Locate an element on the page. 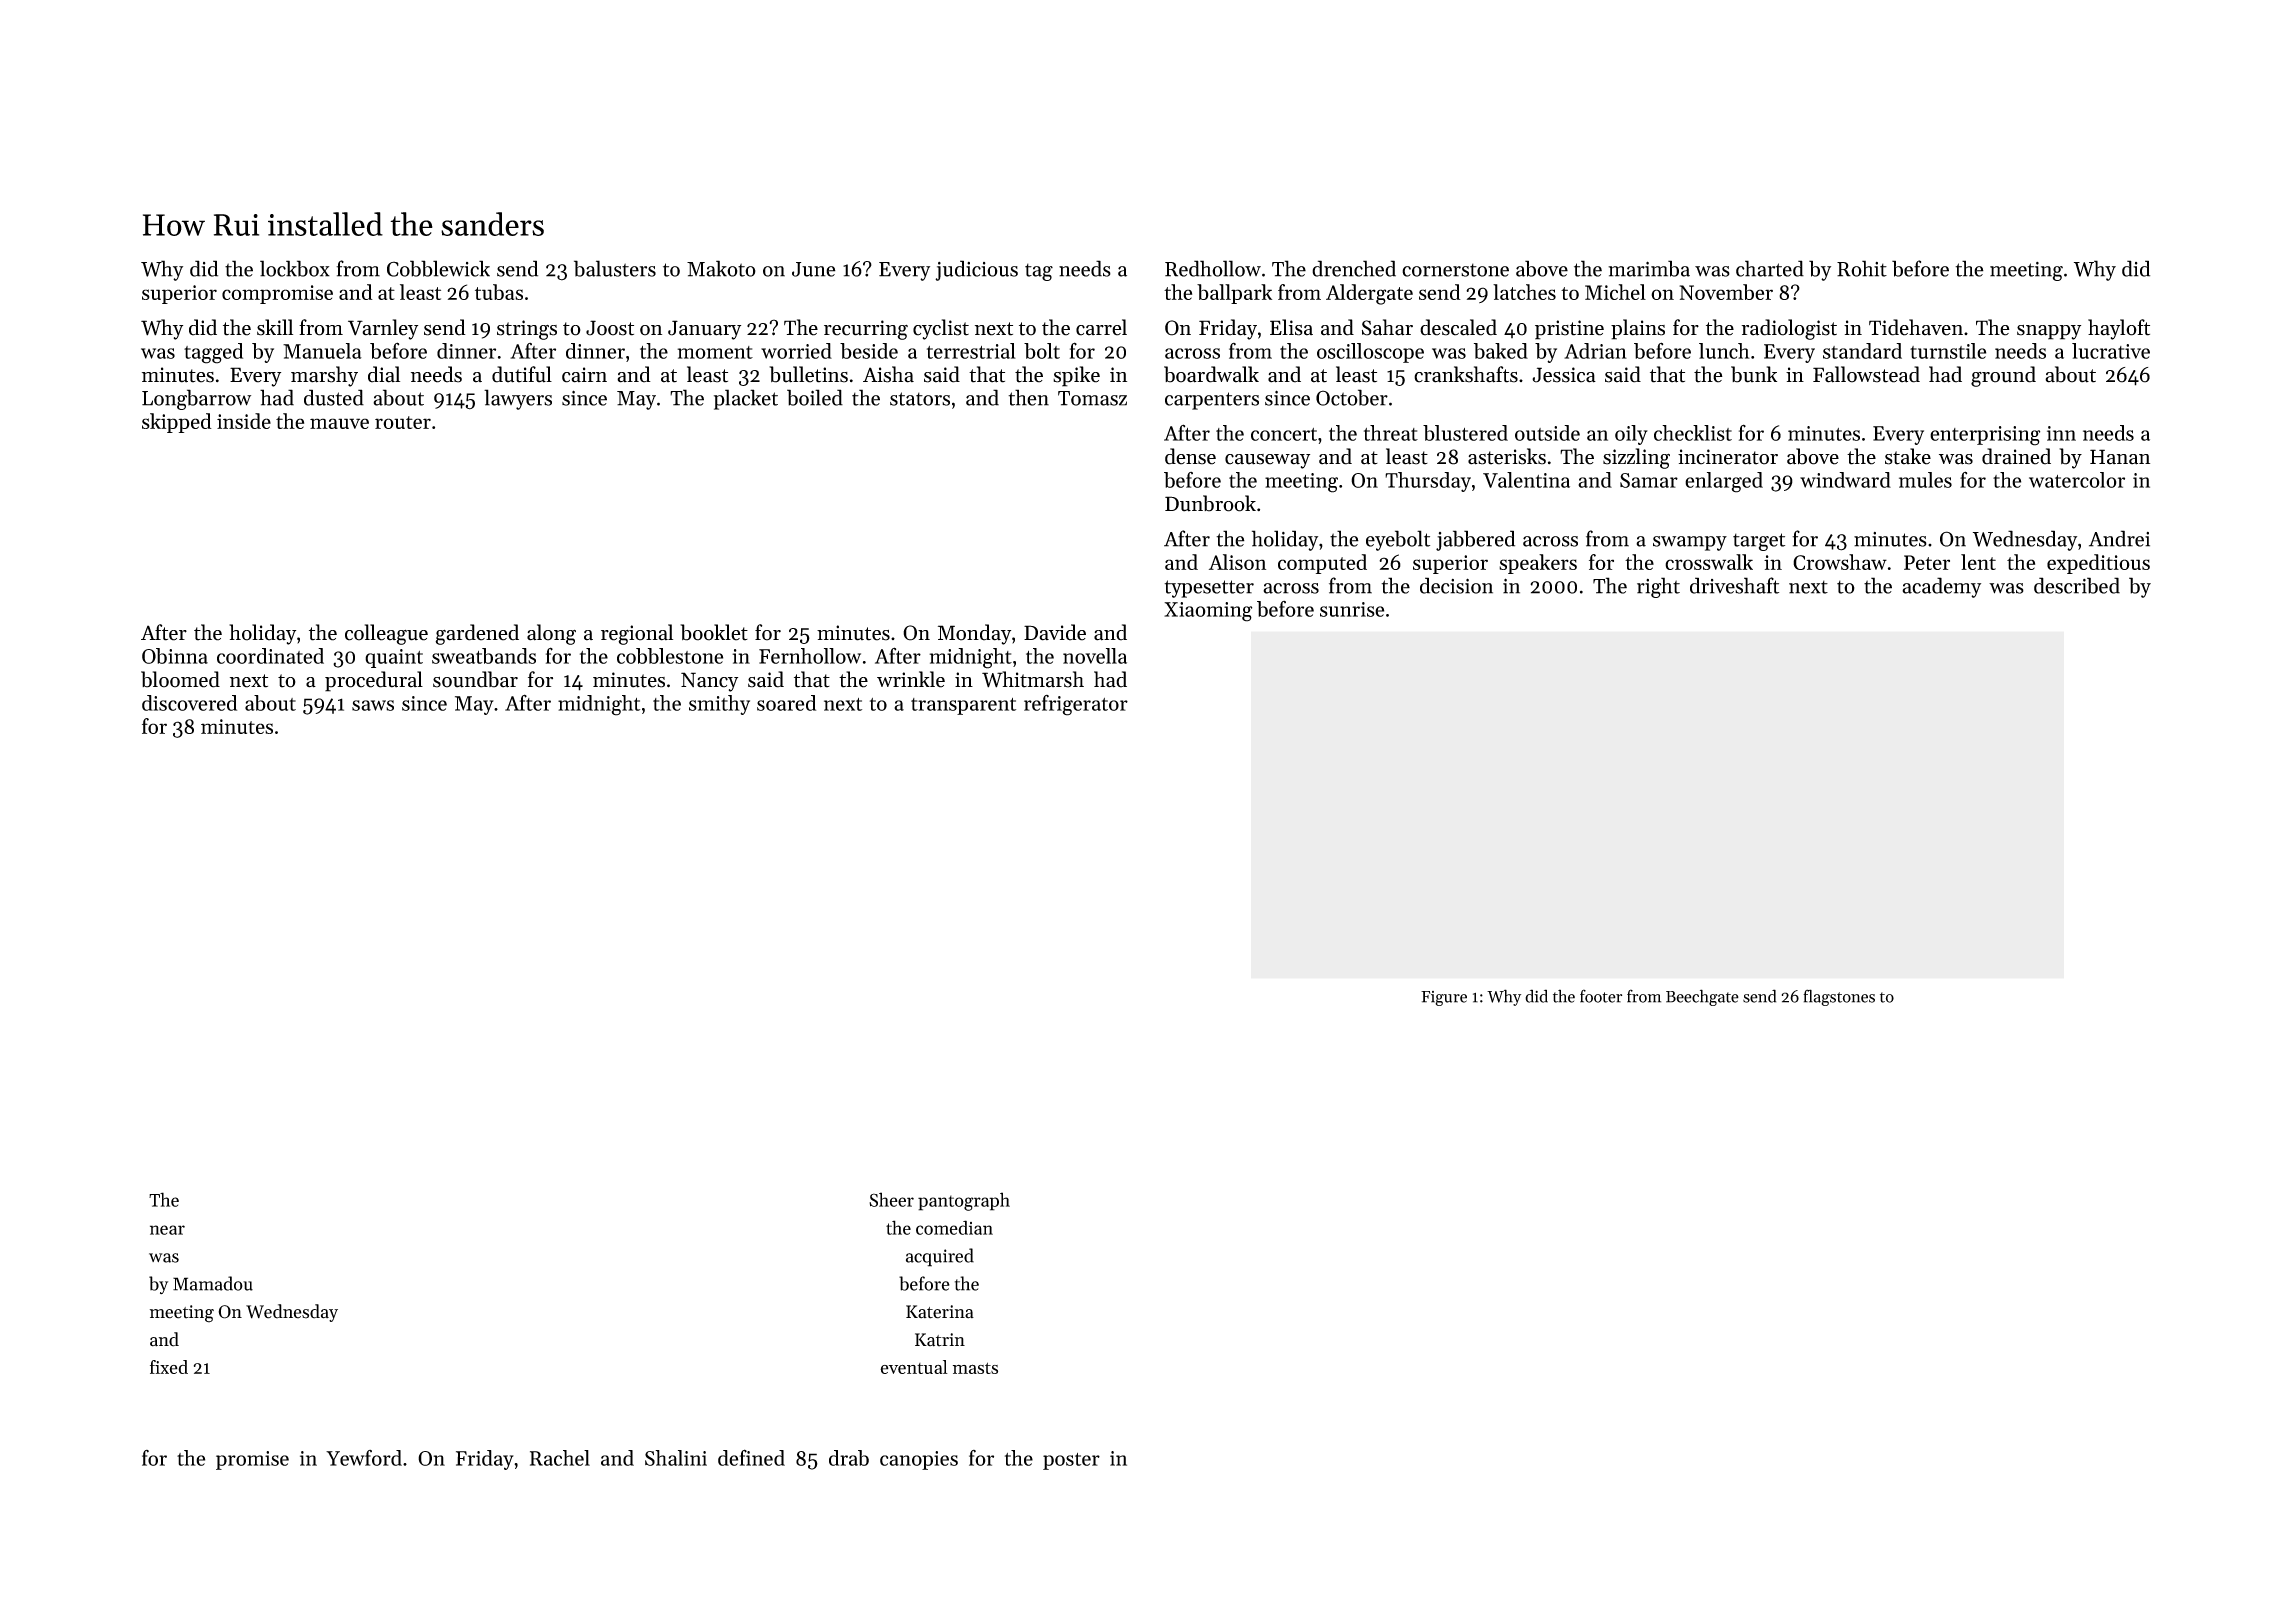  drenched is located at coordinates (1354, 268).
